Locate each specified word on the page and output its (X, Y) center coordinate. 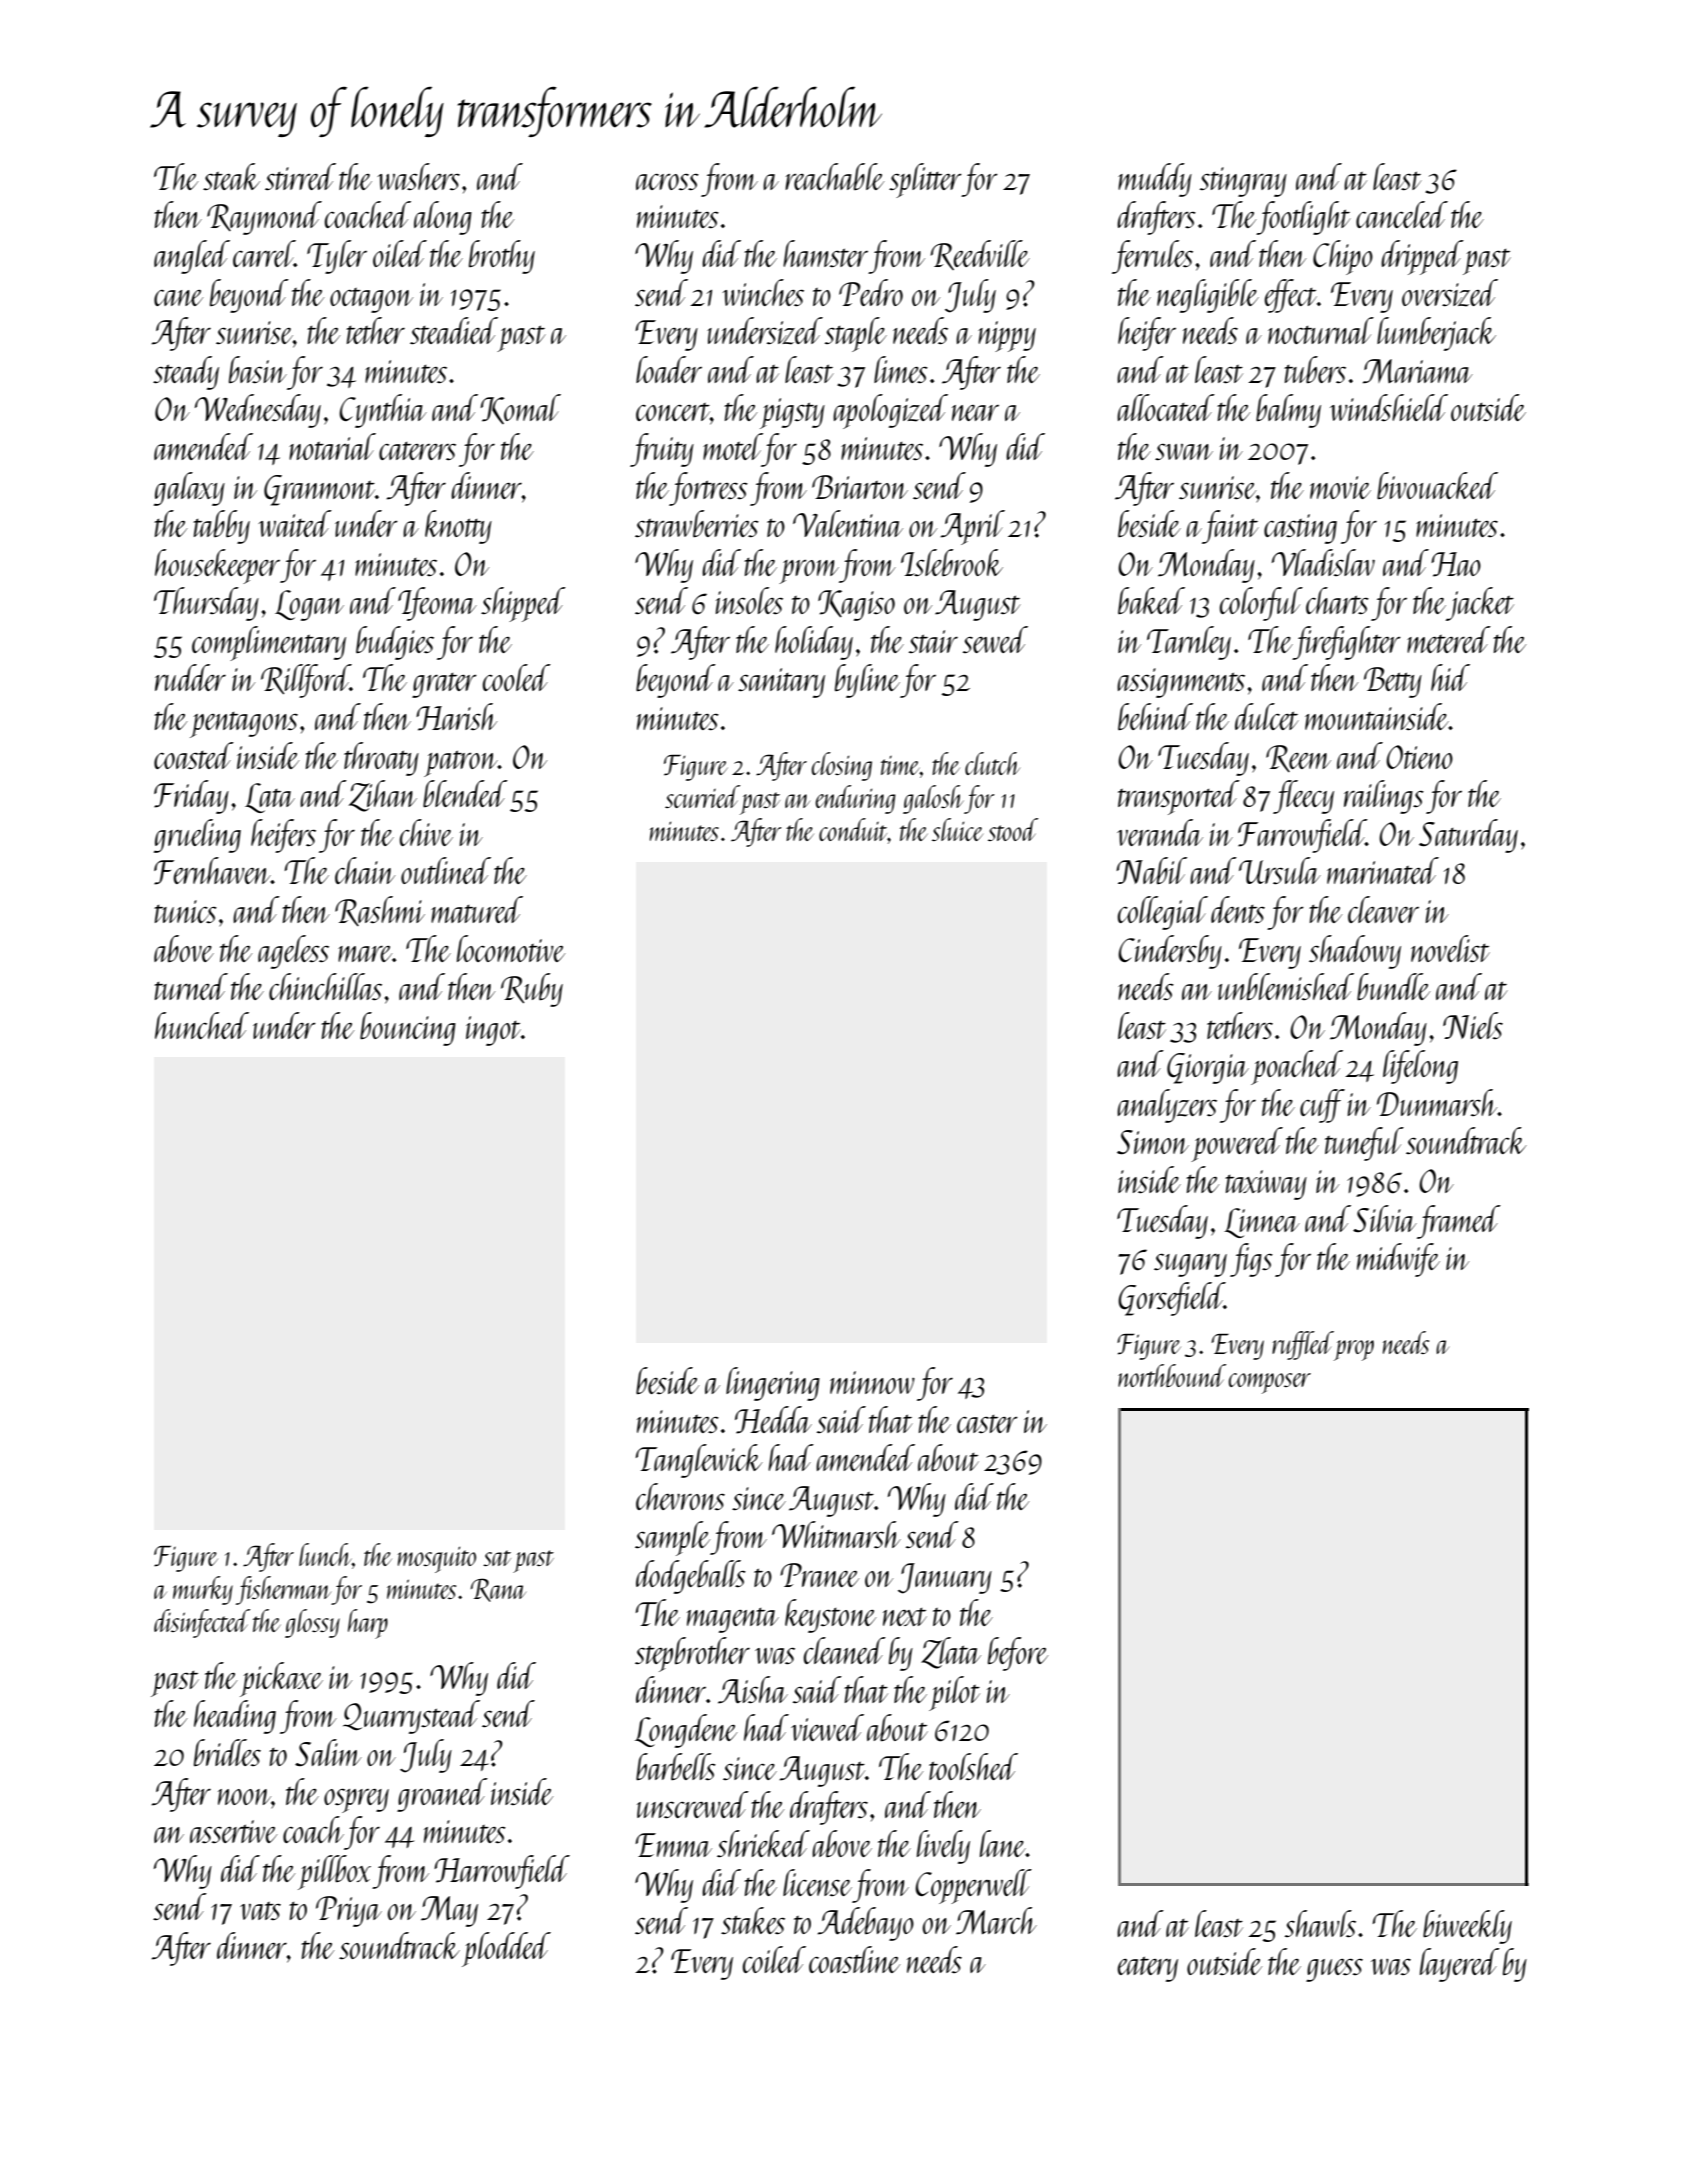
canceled (1402, 214)
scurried (702, 796)
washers (418, 176)
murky (203, 1590)
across (667, 181)
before (1018, 1654)
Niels (1473, 1025)
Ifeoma (437, 604)
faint (1230, 527)
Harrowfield (502, 1872)
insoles (749, 601)
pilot (954, 1693)
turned (191, 986)
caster (987, 1424)
